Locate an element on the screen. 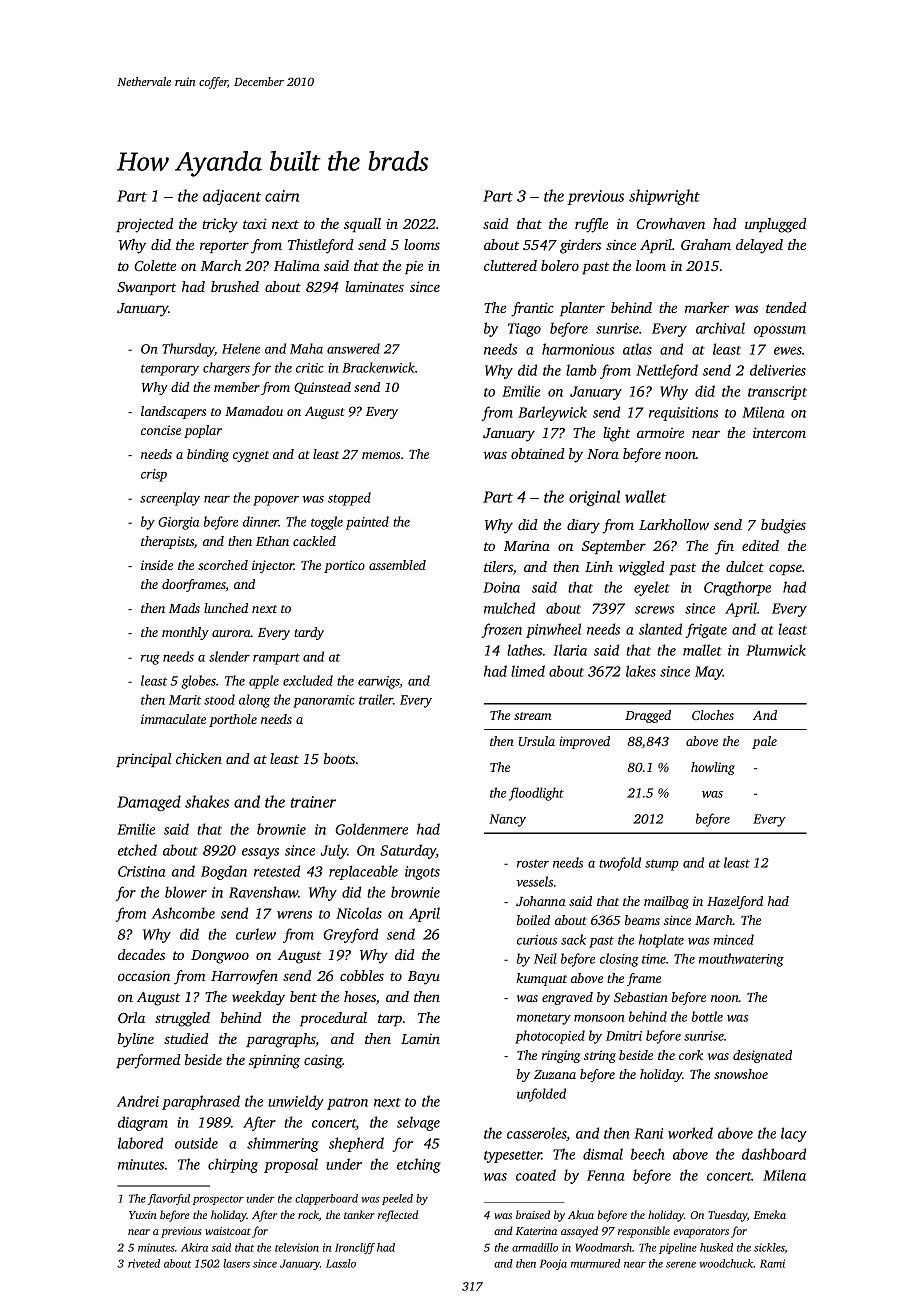 The image size is (924, 1314). wallet is located at coordinates (645, 496).
